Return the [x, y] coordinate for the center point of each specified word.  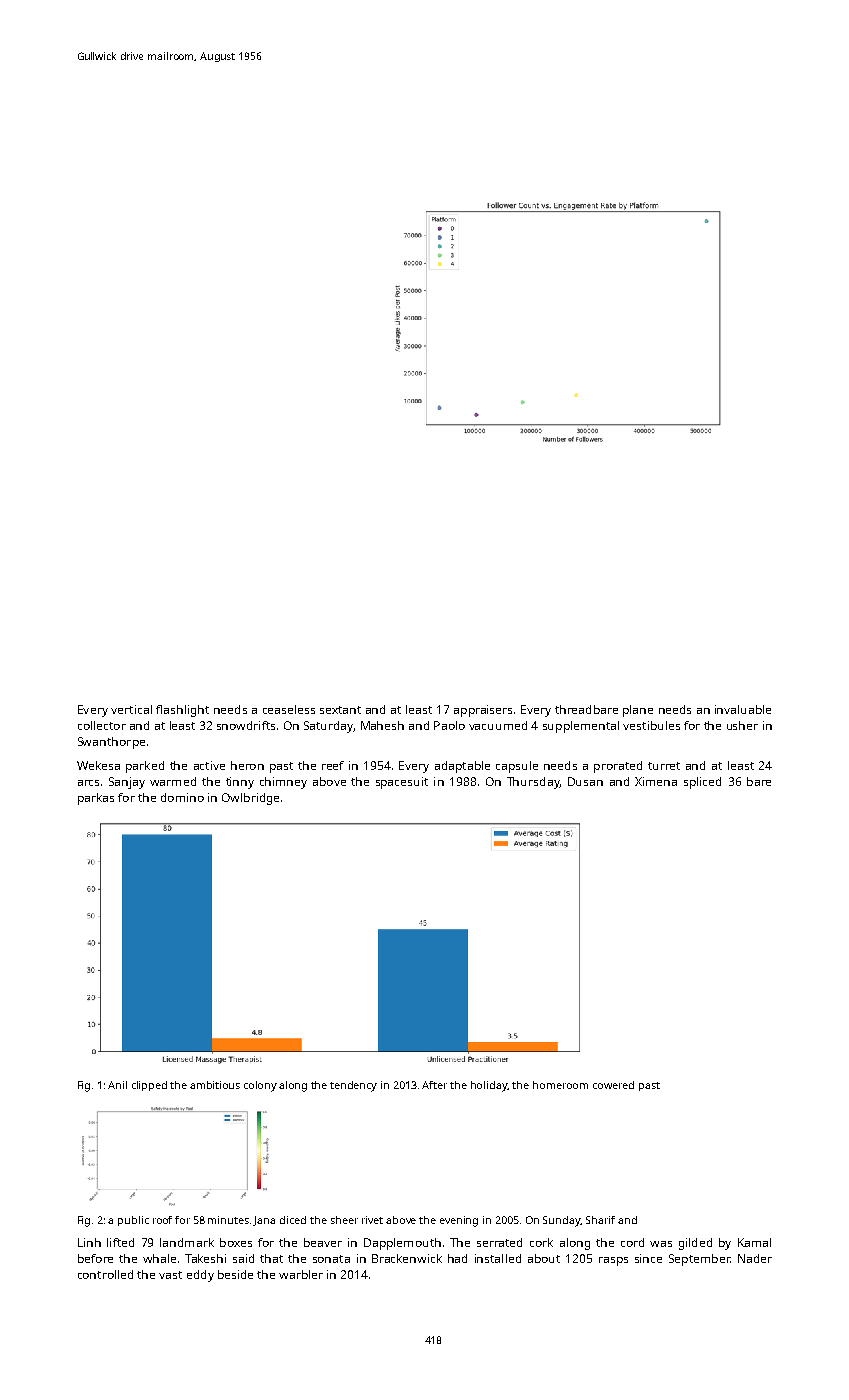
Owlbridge [250, 799]
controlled [105, 1274]
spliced [702, 783]
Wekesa [98, 765]
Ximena [656, 781]
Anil [117, 1085]
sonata [331, 1259]
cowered [613, 1085]
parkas [96, 799]
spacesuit [402, 783]
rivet [372, 1220]
